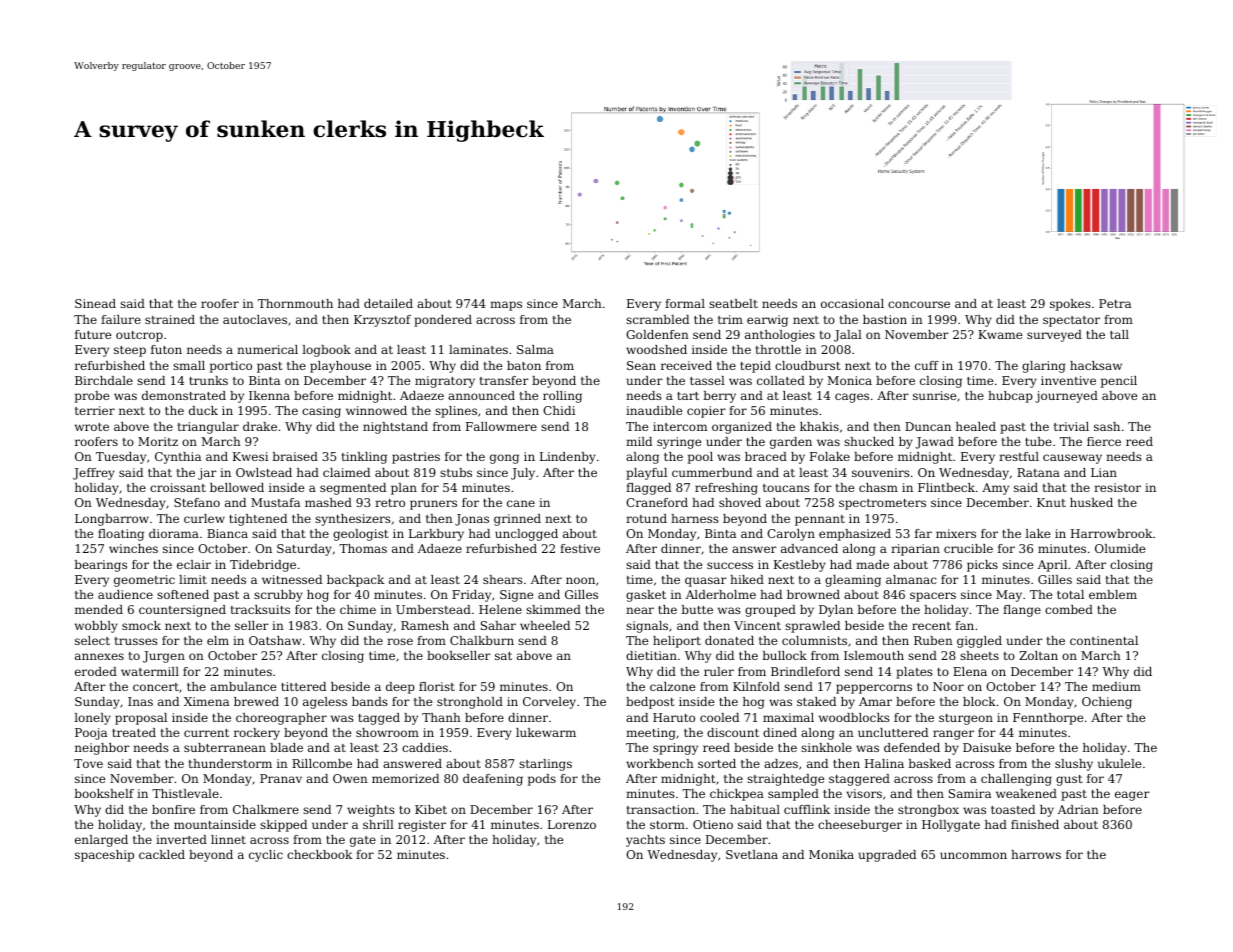 This screenshot has width=1233, height=952. Describe the element at coordinates (400, 688) in the screenshot. I see `deep` at that location.
